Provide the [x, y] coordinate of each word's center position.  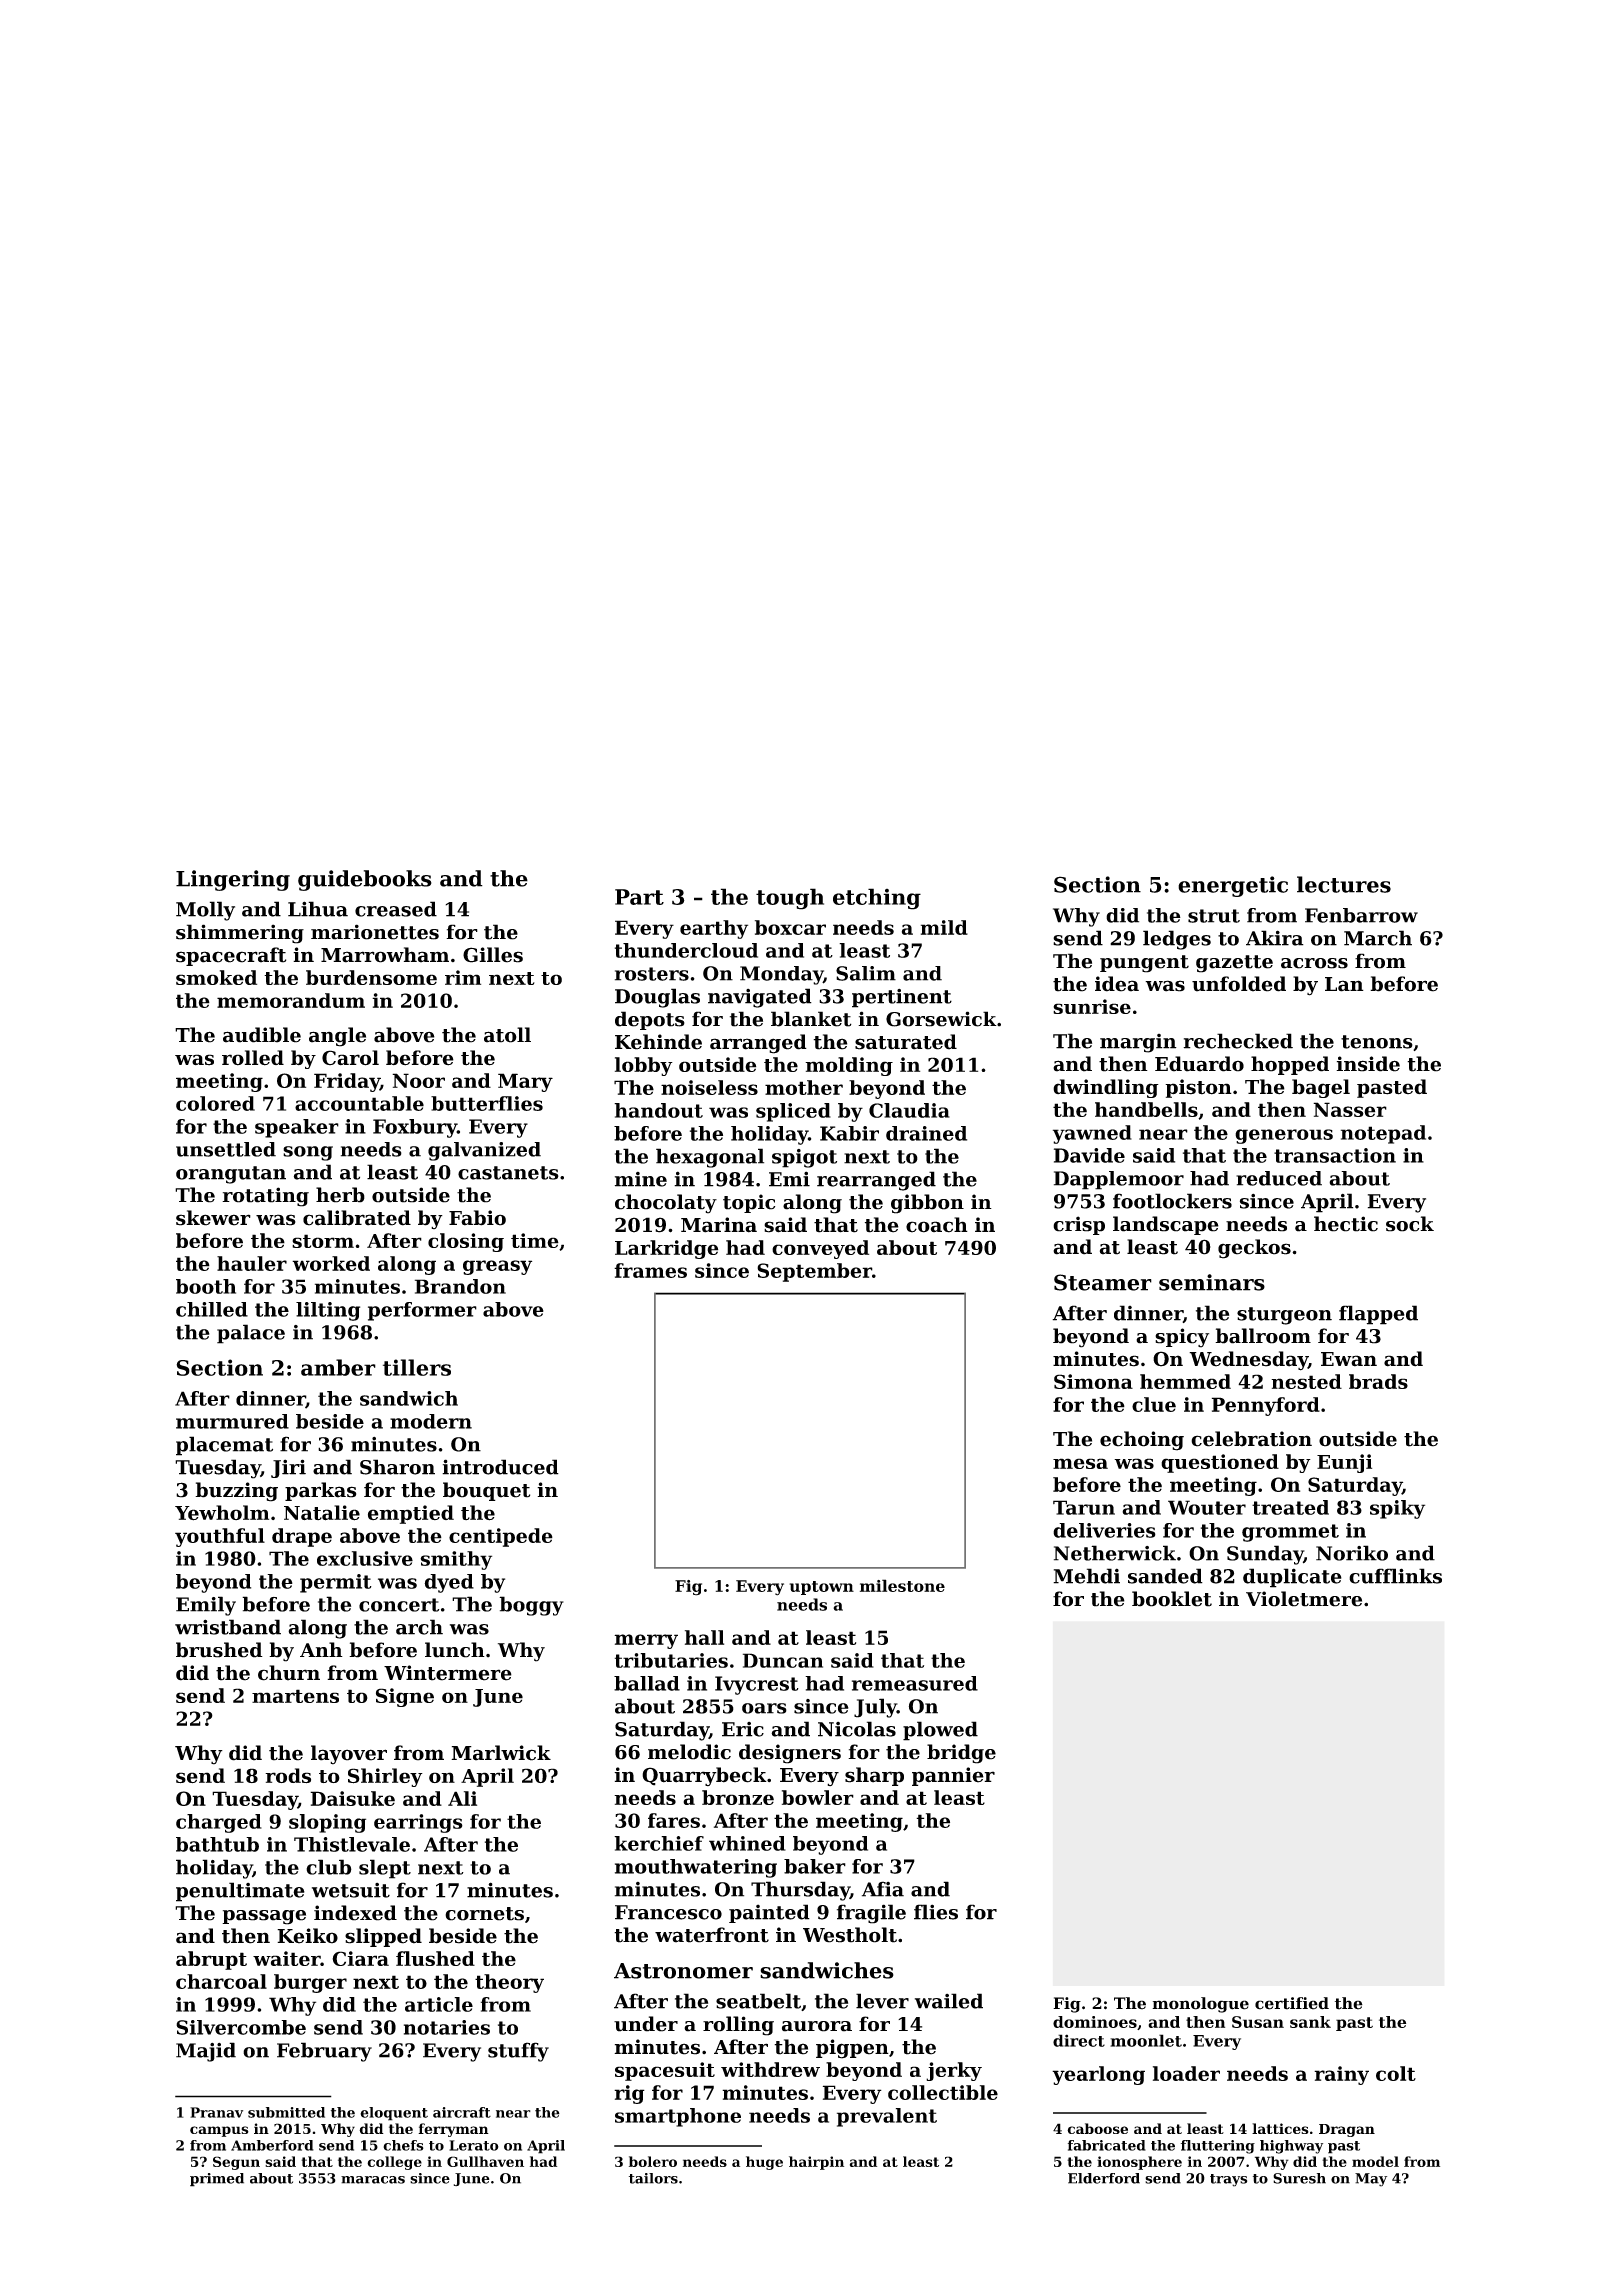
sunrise [1092, 1006]
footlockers [1172, 1201]
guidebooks [365, 880]
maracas [373, 2180]
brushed [219, 1650]
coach [937, 1225]
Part [639, 897]
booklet [1172, 1599]
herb [340, 1195]
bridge [961, 1754]
